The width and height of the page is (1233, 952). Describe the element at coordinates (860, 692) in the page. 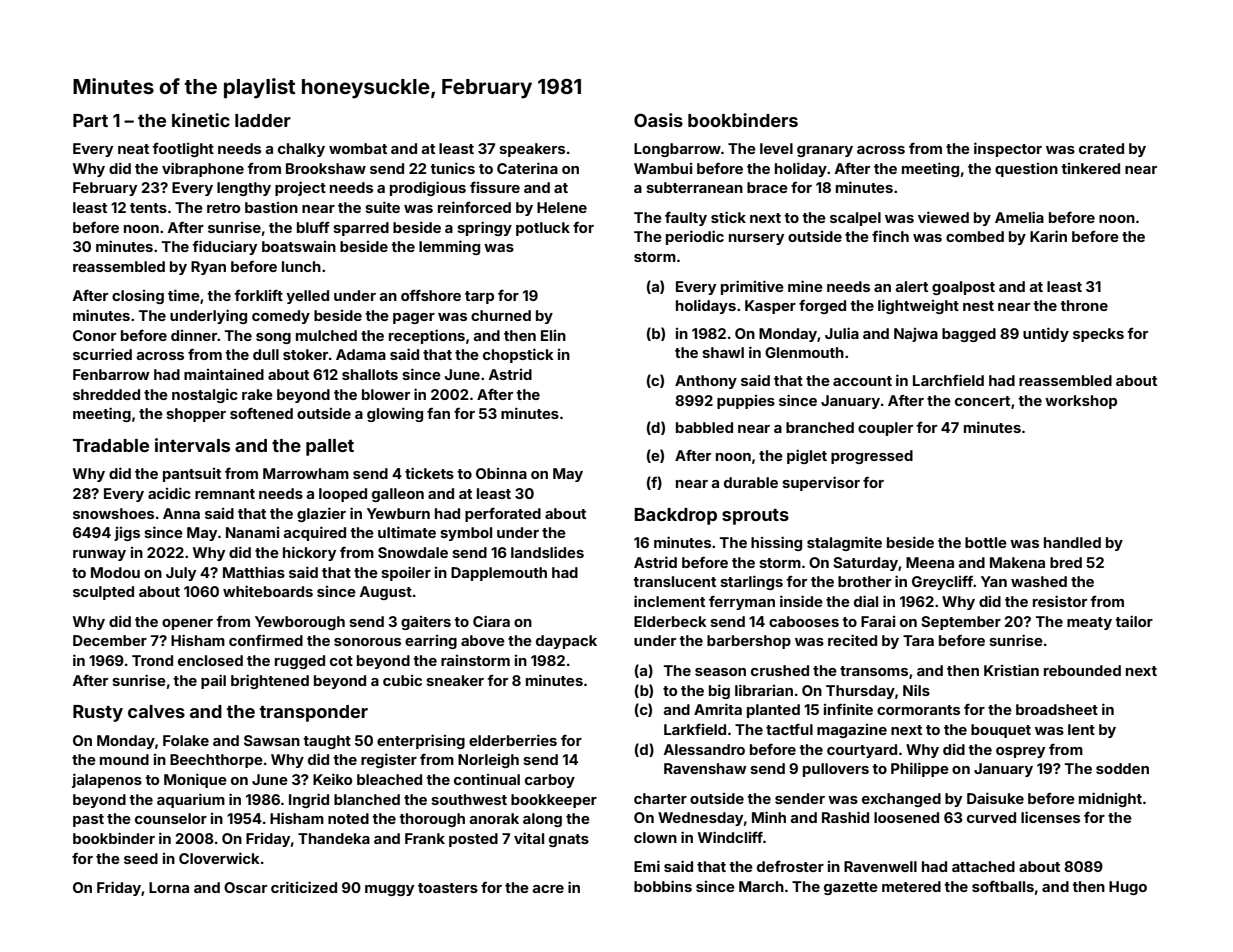

I see `Thursday` at that location.
